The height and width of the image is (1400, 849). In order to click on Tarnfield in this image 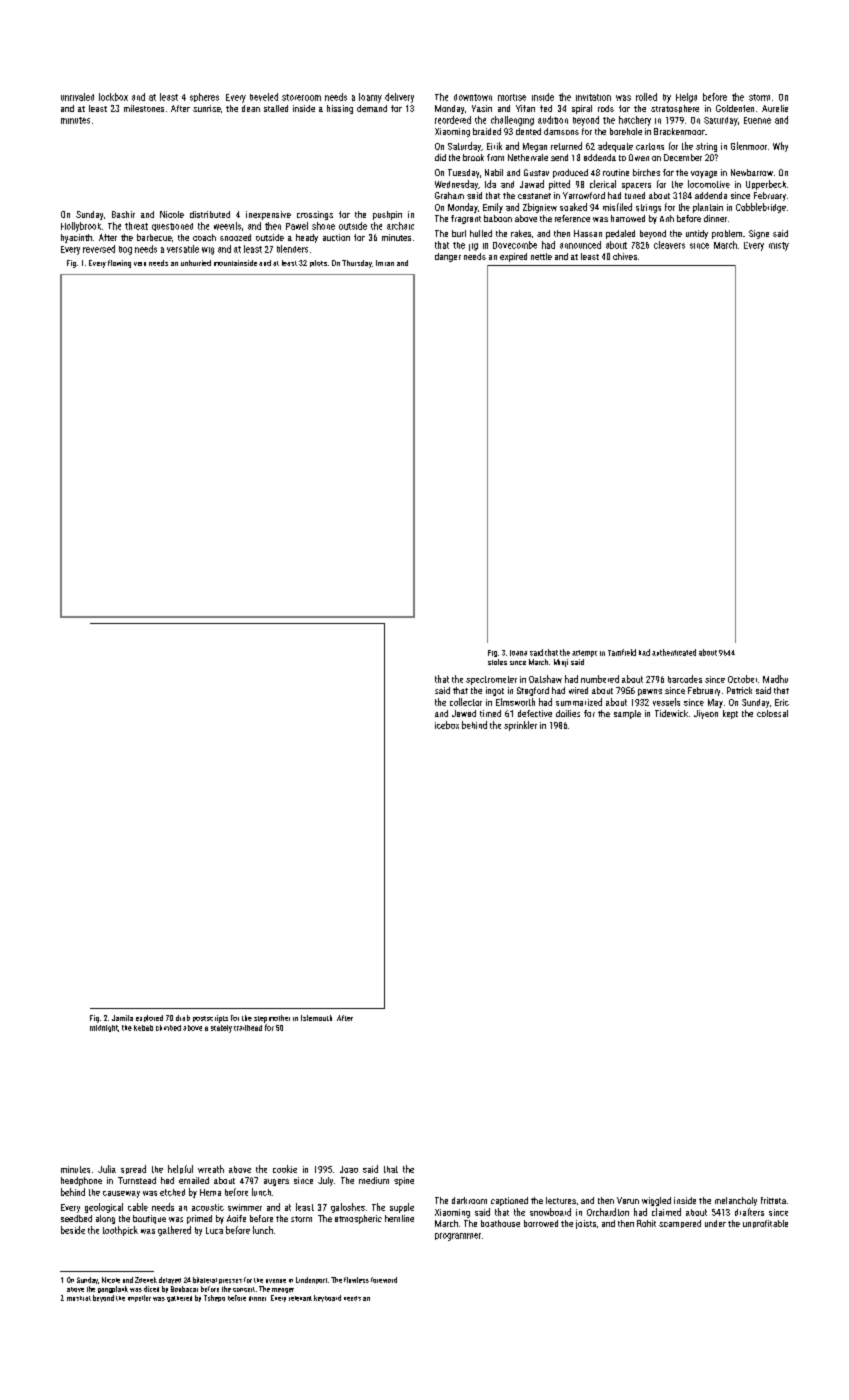, I will do `click(622, 652)`.
